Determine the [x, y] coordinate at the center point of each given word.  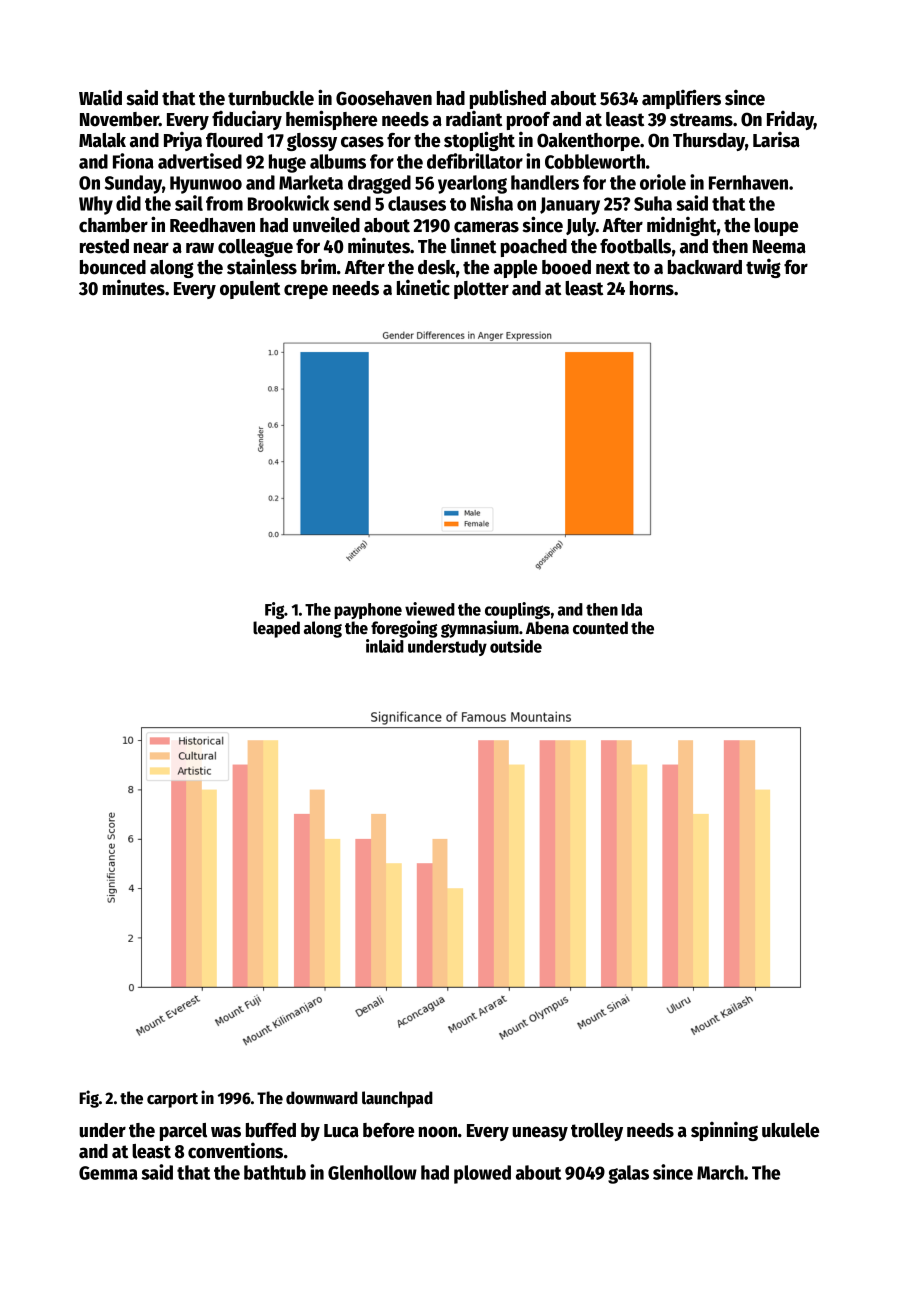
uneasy [540, 1133]
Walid [100, 98]
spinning [724, 1131]
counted [600, 628]
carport [172, 1100]
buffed [271, 1130]
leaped [276, 629]
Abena [547, 628]
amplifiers [681, 99]
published [508, 99]
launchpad [397, 1099]
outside [516, 646]
